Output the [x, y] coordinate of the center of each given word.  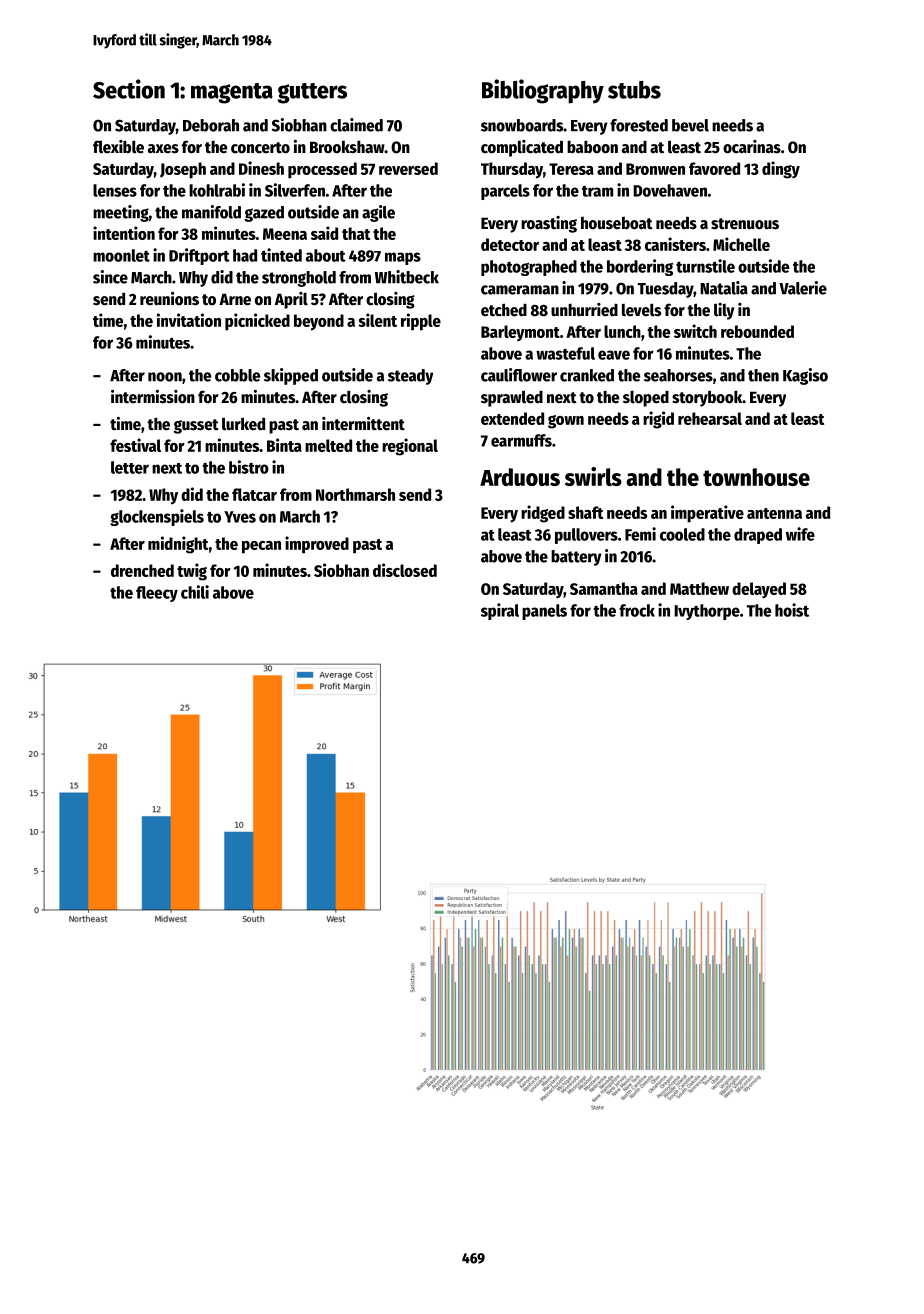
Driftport [199, 256]
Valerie [803, 288]
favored [714, 168]
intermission [153, 397]
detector [510, 244]
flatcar [254, 494]
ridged [543, 514]
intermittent [363, 424]
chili [195, 592]
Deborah [211, 125]
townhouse [756, 477]
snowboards [522, 125]
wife [800, 534]
